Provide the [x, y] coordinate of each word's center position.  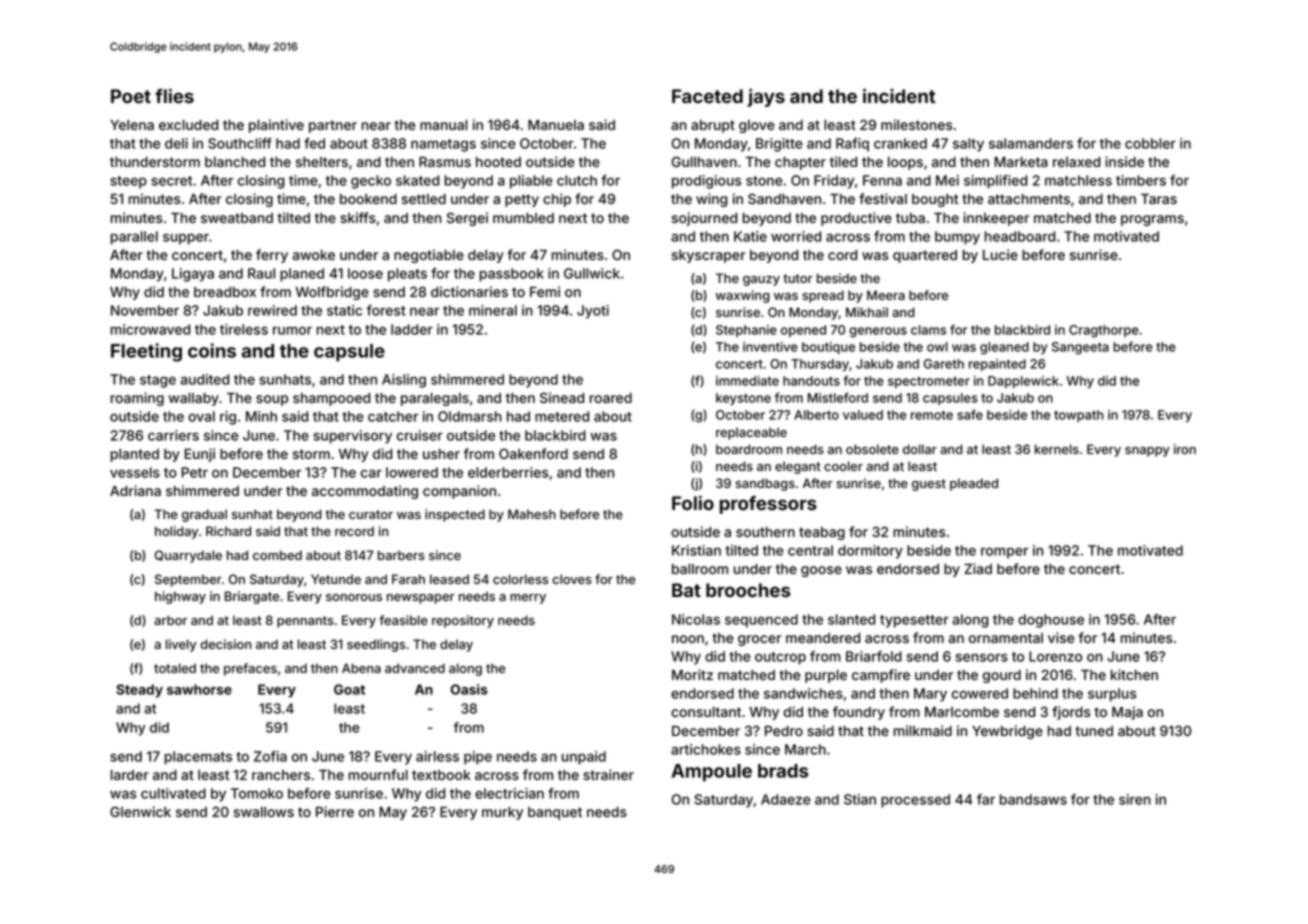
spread [823, 296]
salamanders [1031, 143]
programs [1152, 220]
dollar [920, 449]
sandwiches [803, 693]
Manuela [556, 125]
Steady [139, 691]
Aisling [404, 381]
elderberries [508, 472]
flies [174, 95]
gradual [204, 515]
